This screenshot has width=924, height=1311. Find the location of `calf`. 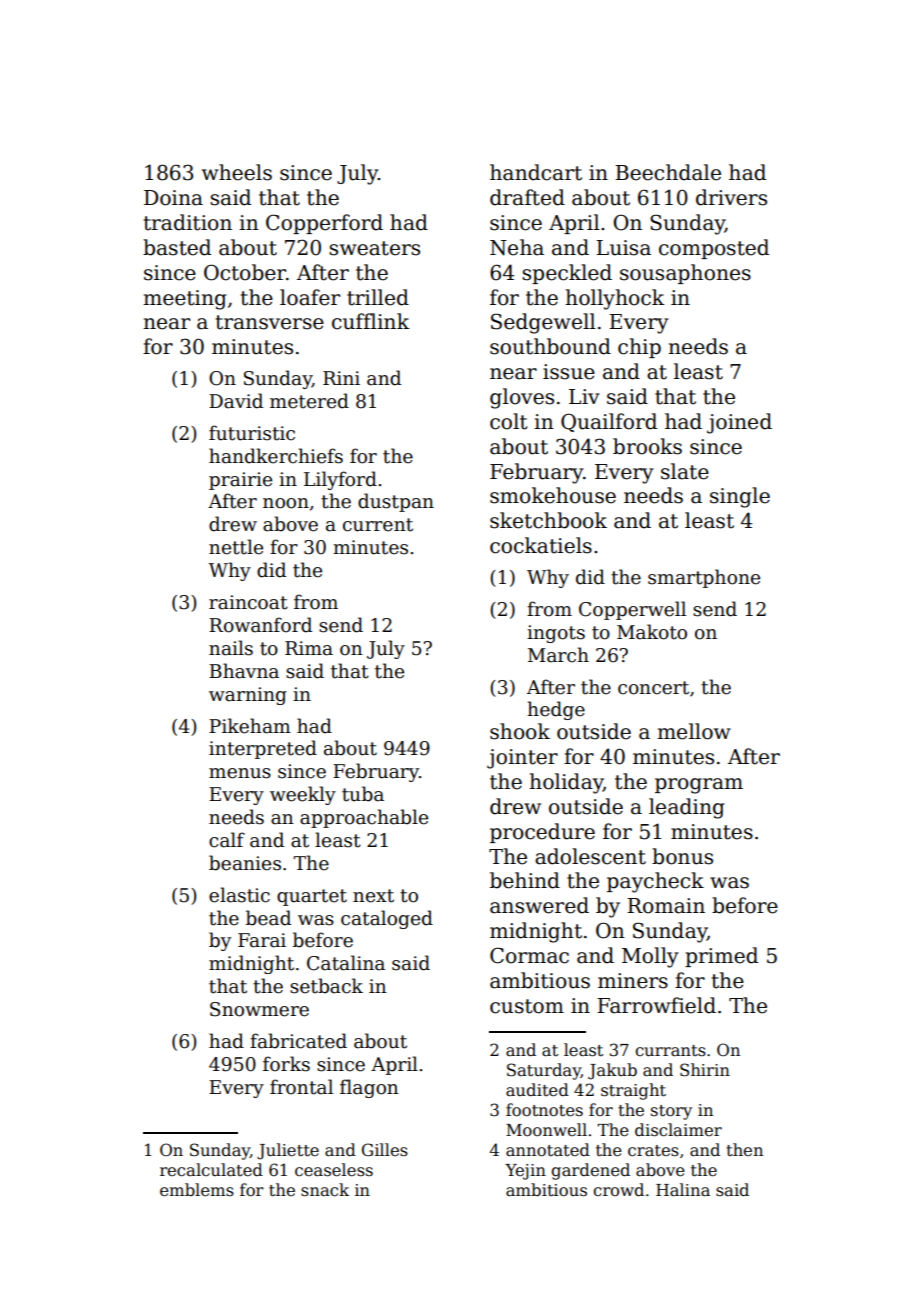

calf is located at coordinates (227, 840).
